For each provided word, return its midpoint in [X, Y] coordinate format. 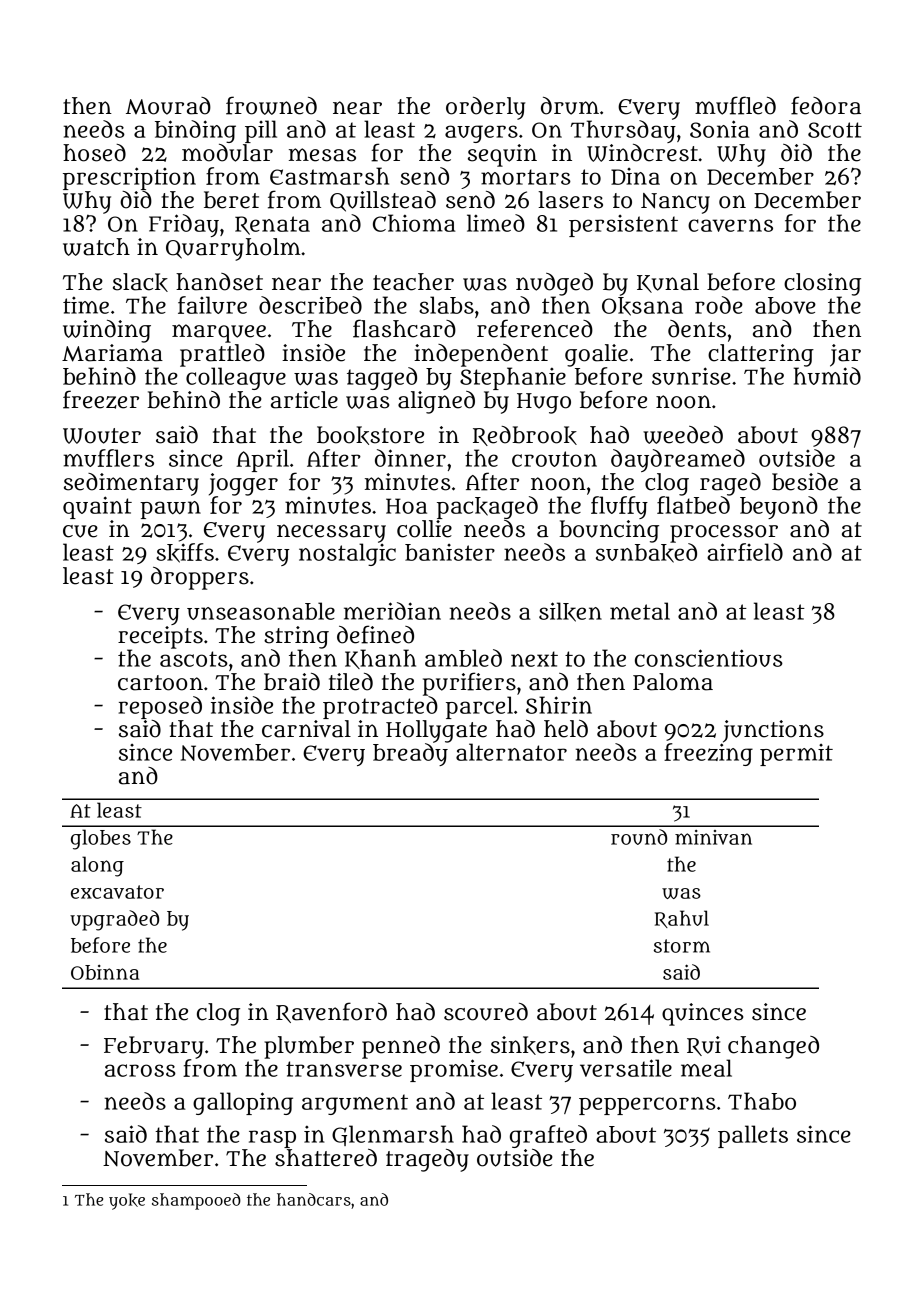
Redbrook [525, 436]
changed [773, 1047]
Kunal [668, 283]
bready [410, 754]
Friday [184, 225]
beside [805, 482]
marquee [219, 333]
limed [496, 223]
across [140, 1070]
